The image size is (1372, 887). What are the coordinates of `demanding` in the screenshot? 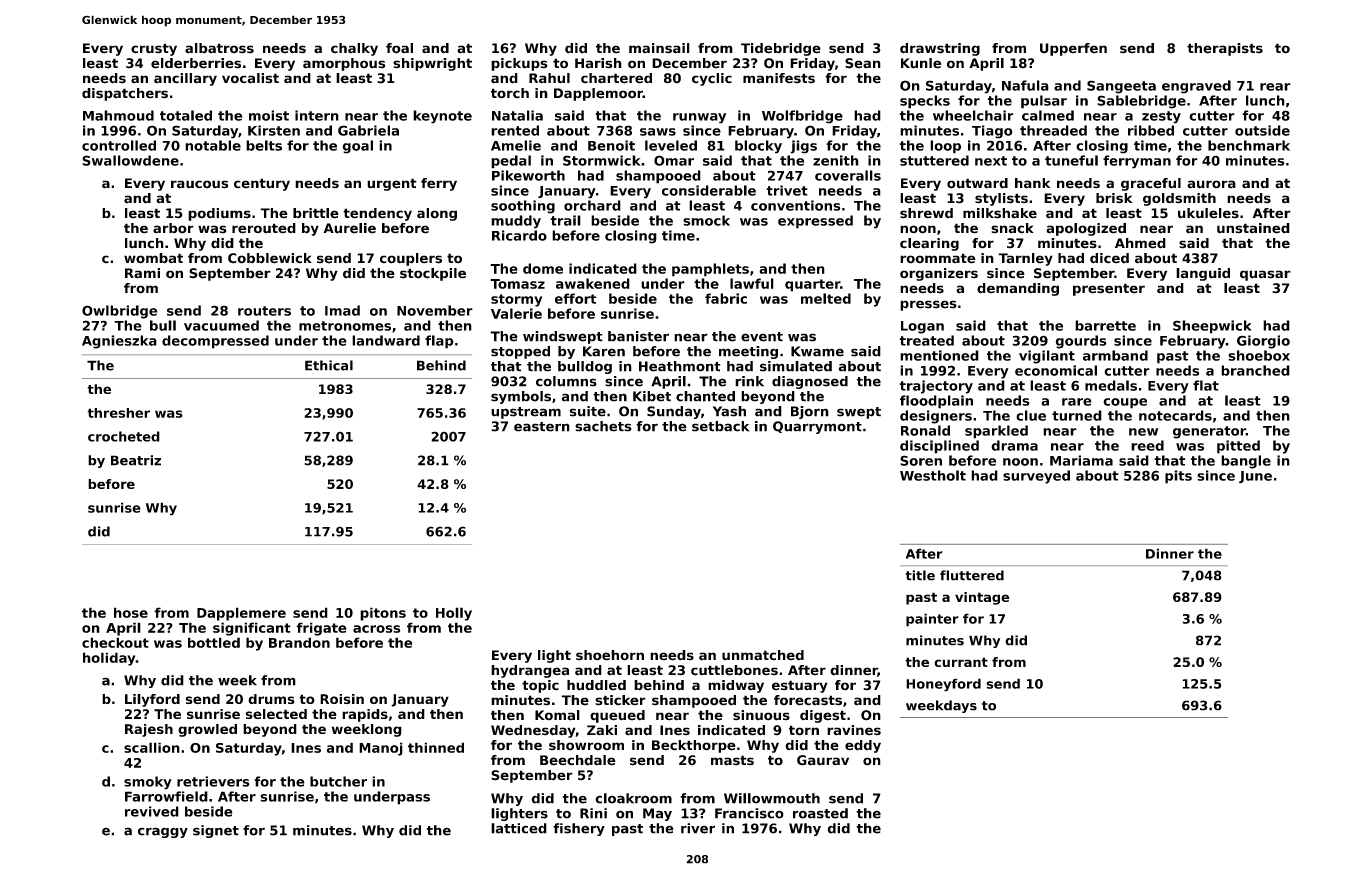 It's located at (1018, 289).
